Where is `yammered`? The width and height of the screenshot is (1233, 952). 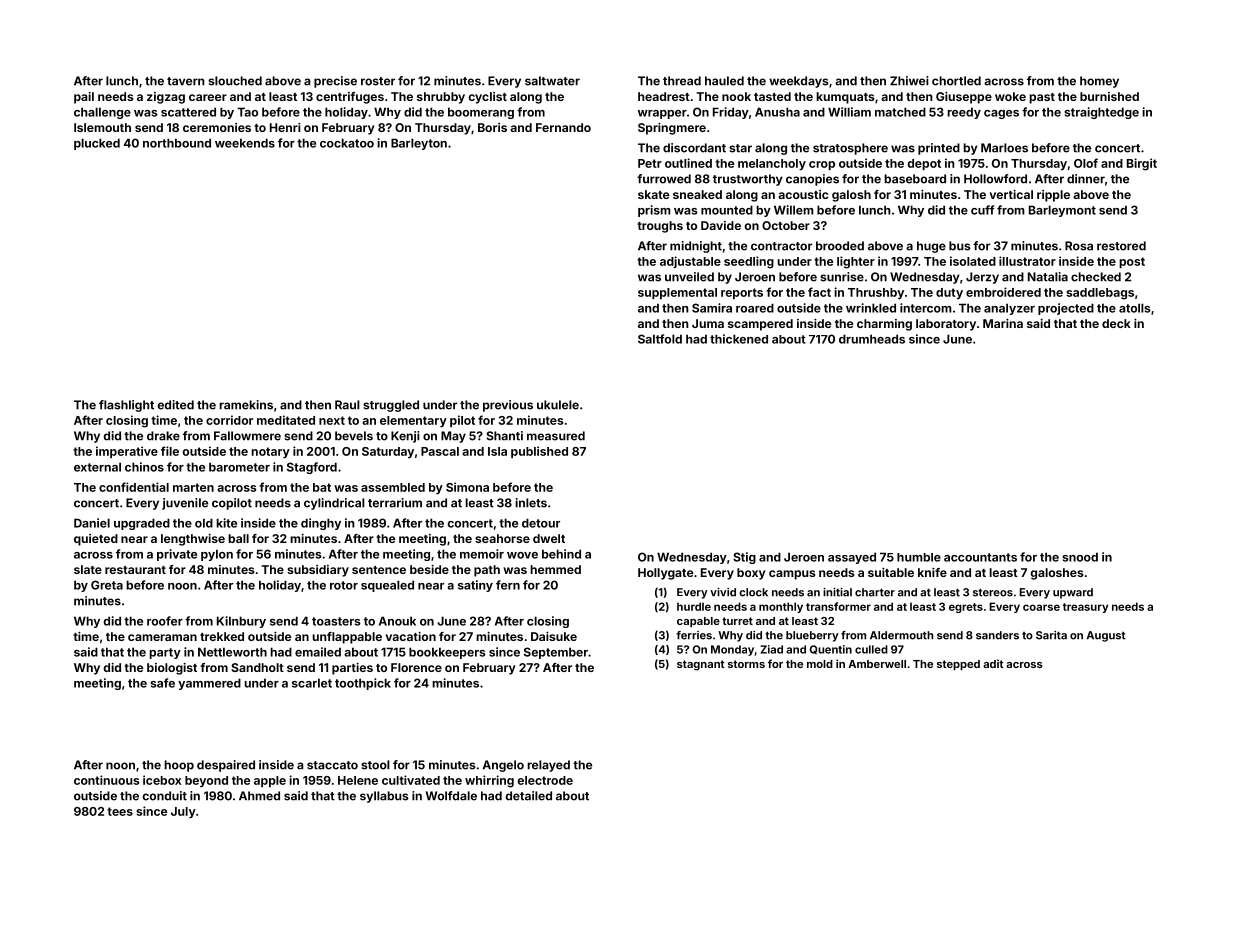 yammered is located at coordinates (209, 684).
